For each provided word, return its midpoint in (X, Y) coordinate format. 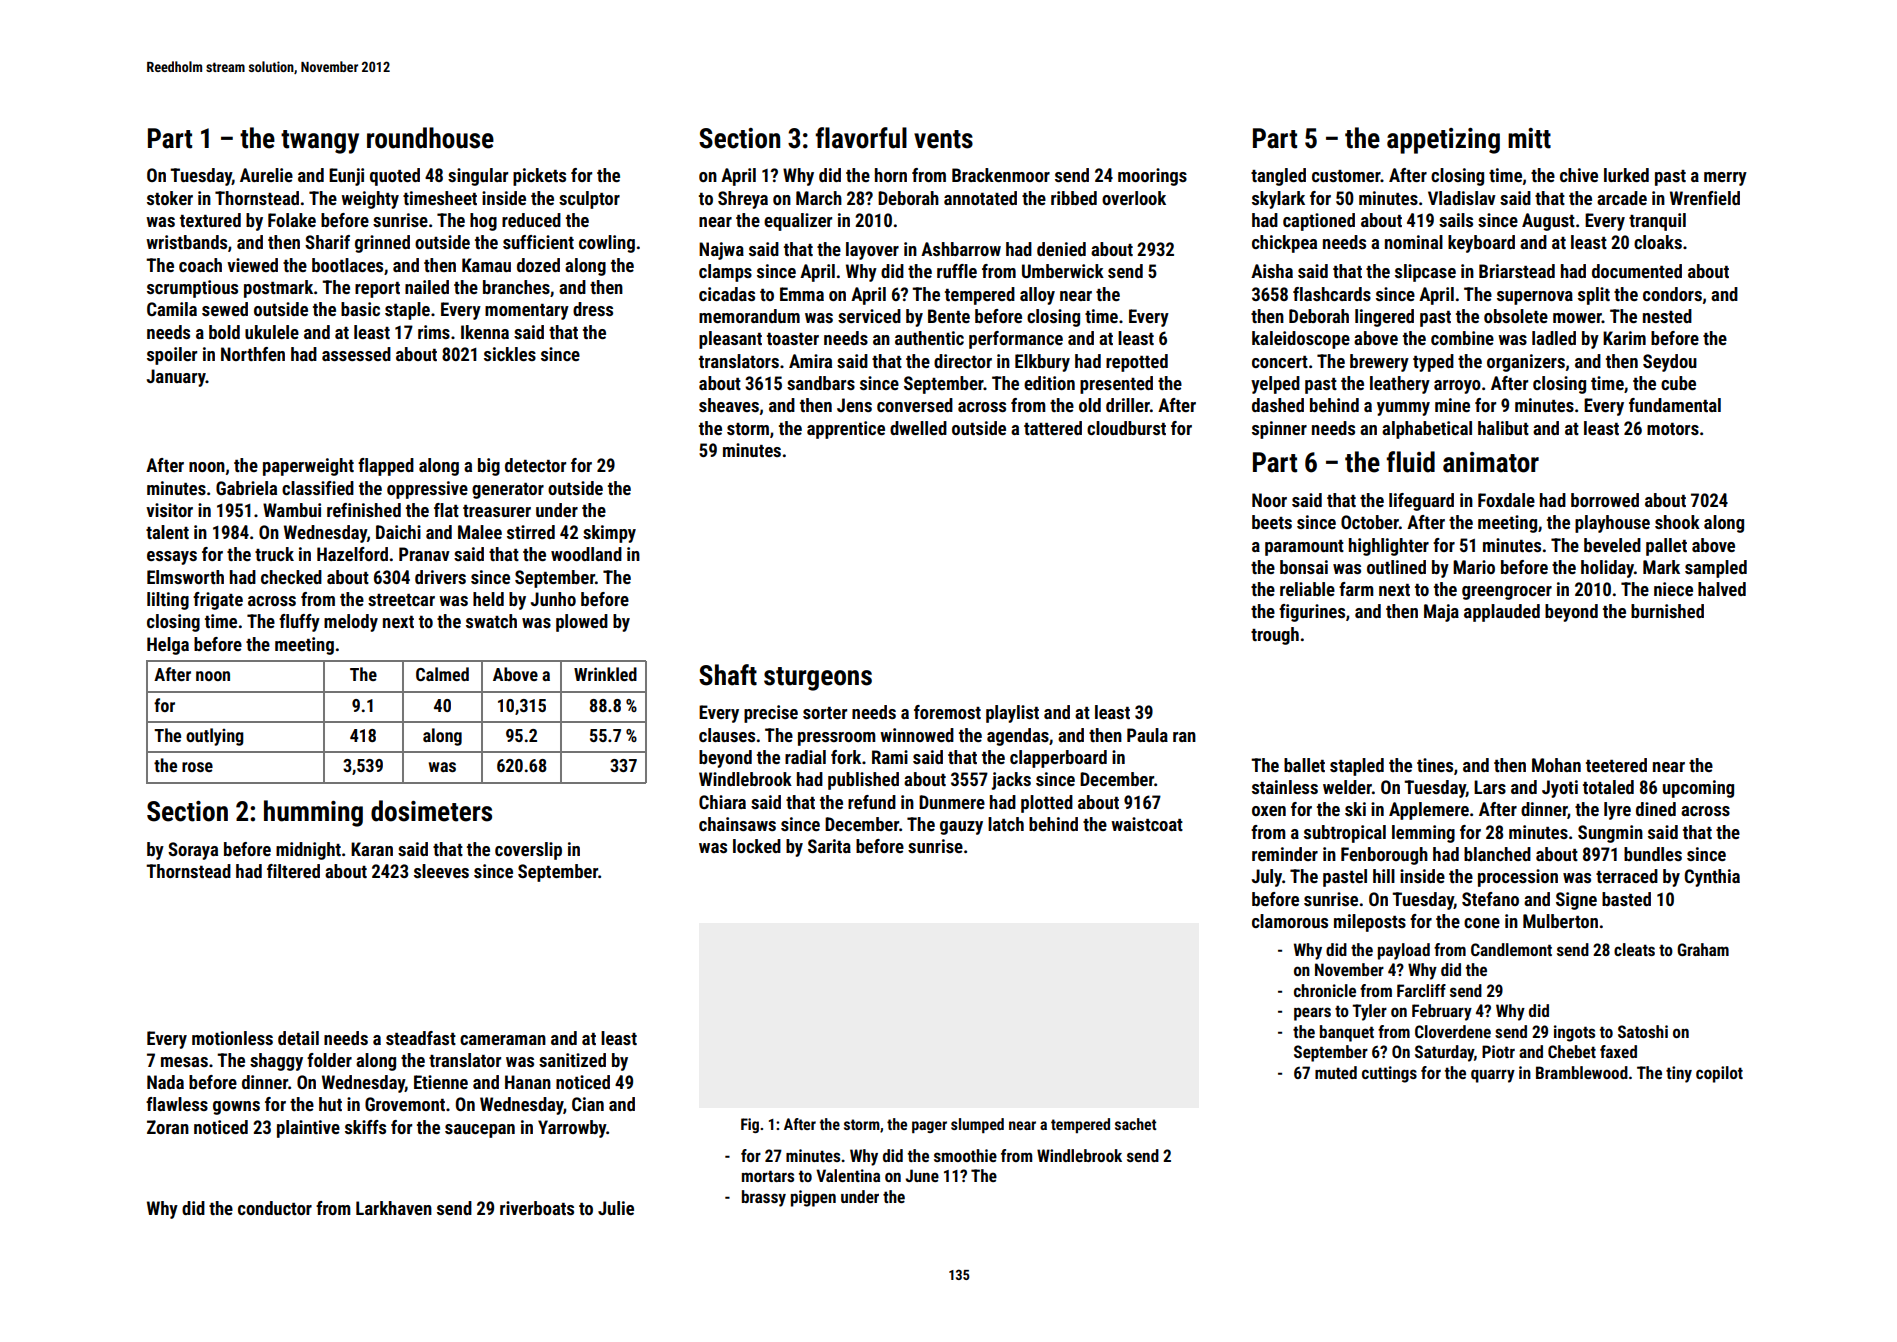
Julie (616, 1208)
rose (197, 767)
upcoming (1698, 789)
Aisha (1272, 271)
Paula (1147, 735)
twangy (320, 142)
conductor (275, 1208)
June (922, 1175)
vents (943, 139)
